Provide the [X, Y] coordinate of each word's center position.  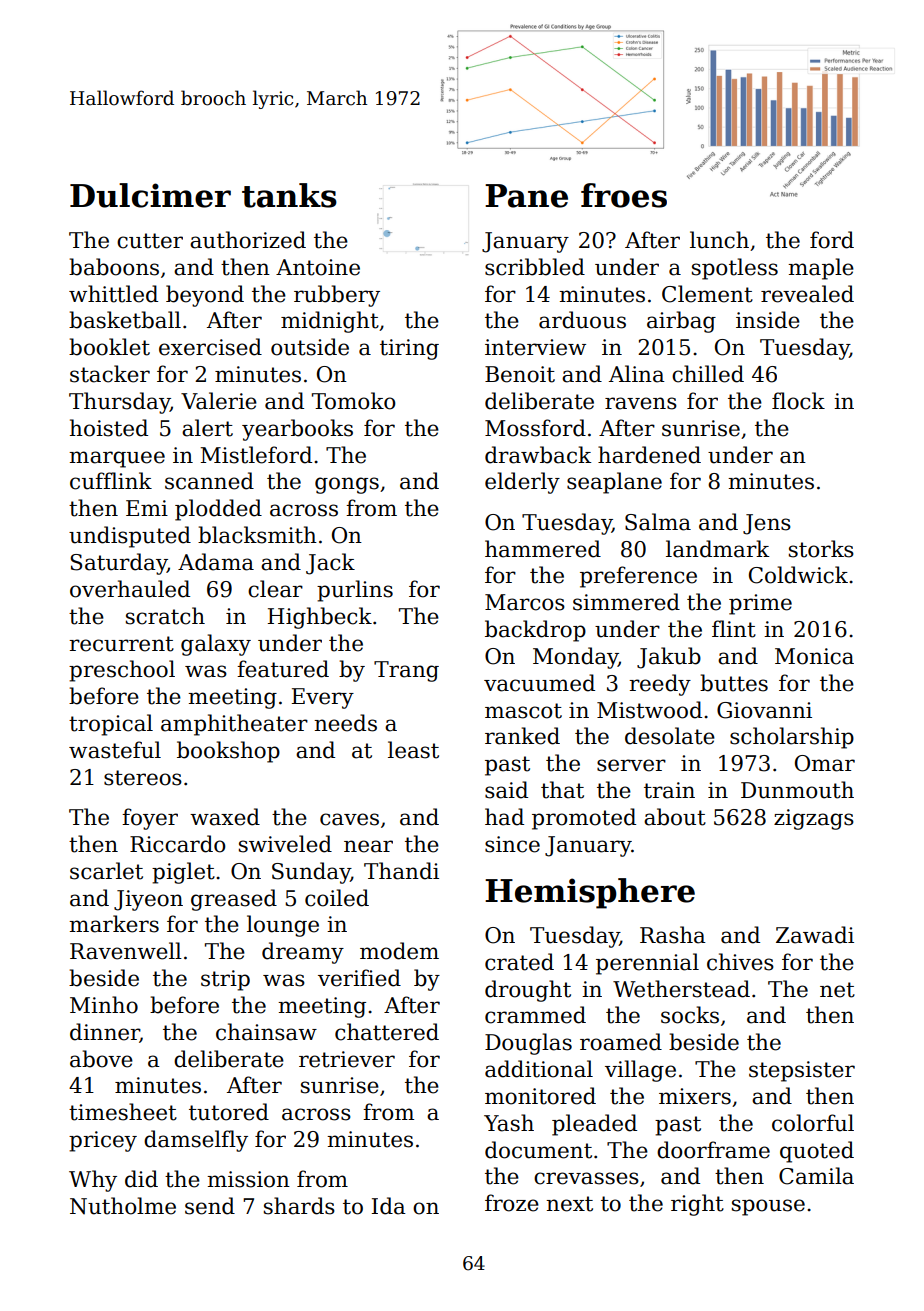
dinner [105, 1033]
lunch [719, 240]
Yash [509, 1123]
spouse [768, 1207]
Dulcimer [150, 195]
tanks [289, 195]
